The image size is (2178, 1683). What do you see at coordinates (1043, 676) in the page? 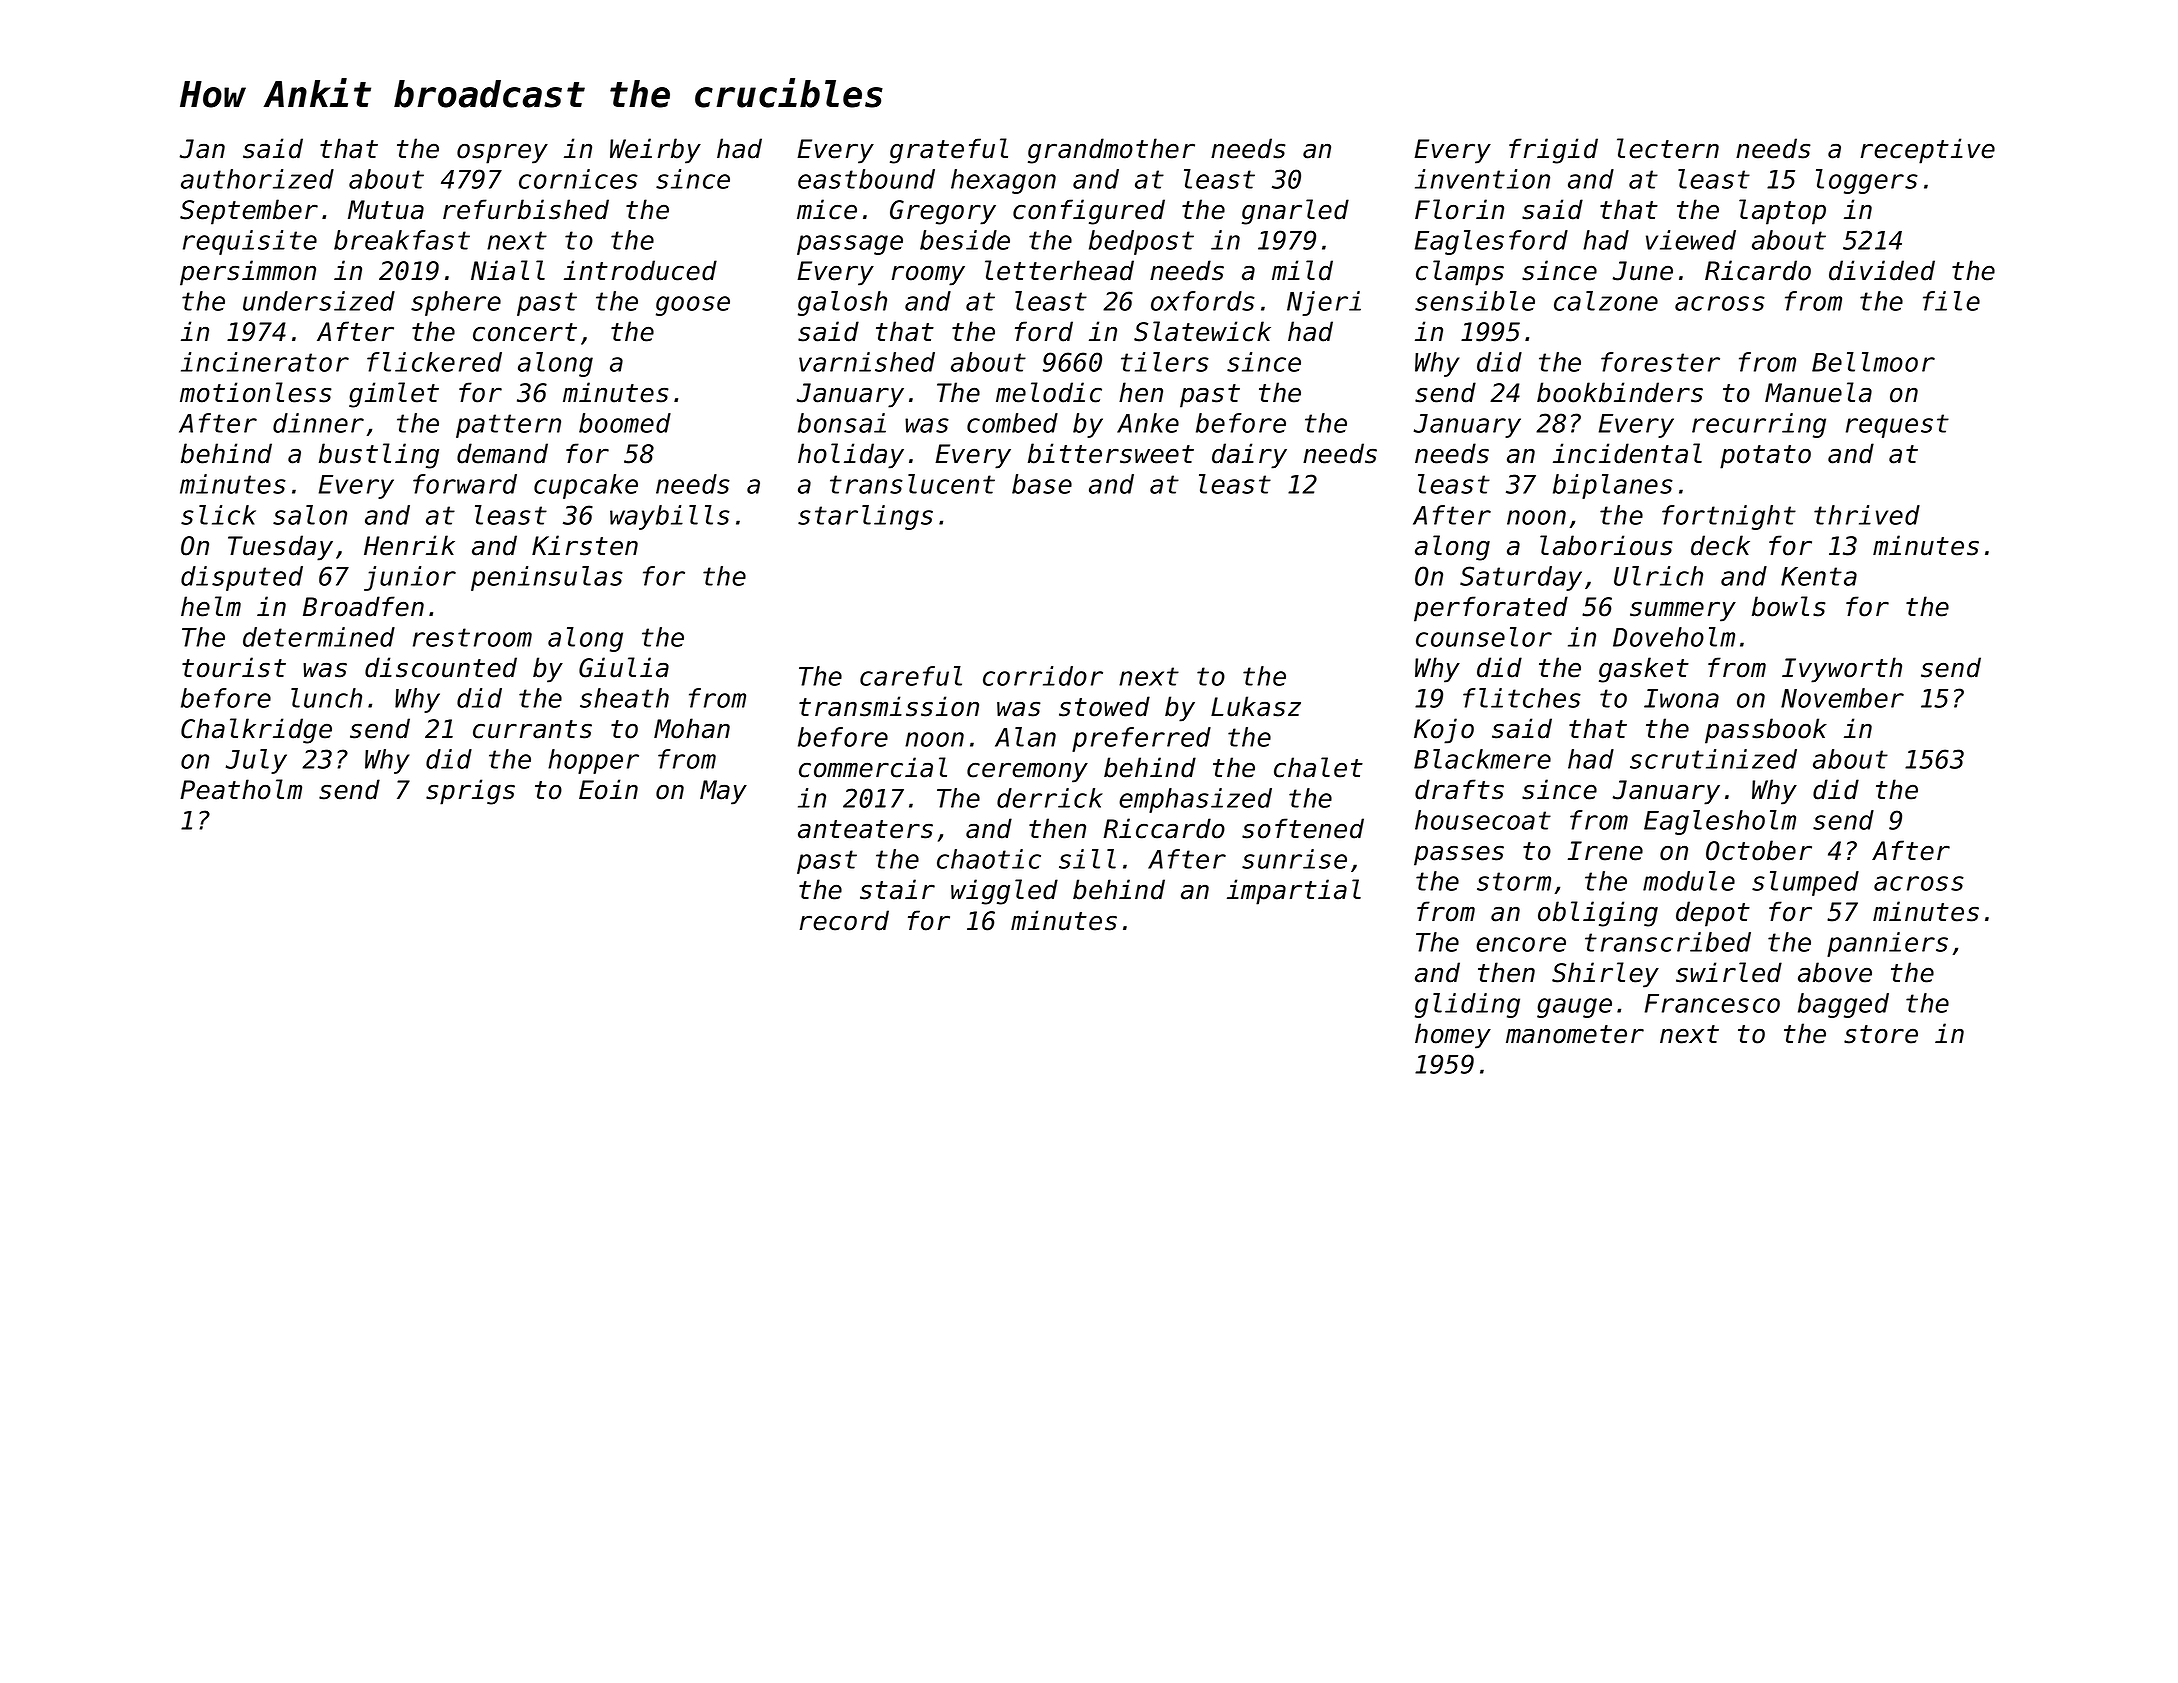
I see `corridor` at bounding box center [1043, 676].
